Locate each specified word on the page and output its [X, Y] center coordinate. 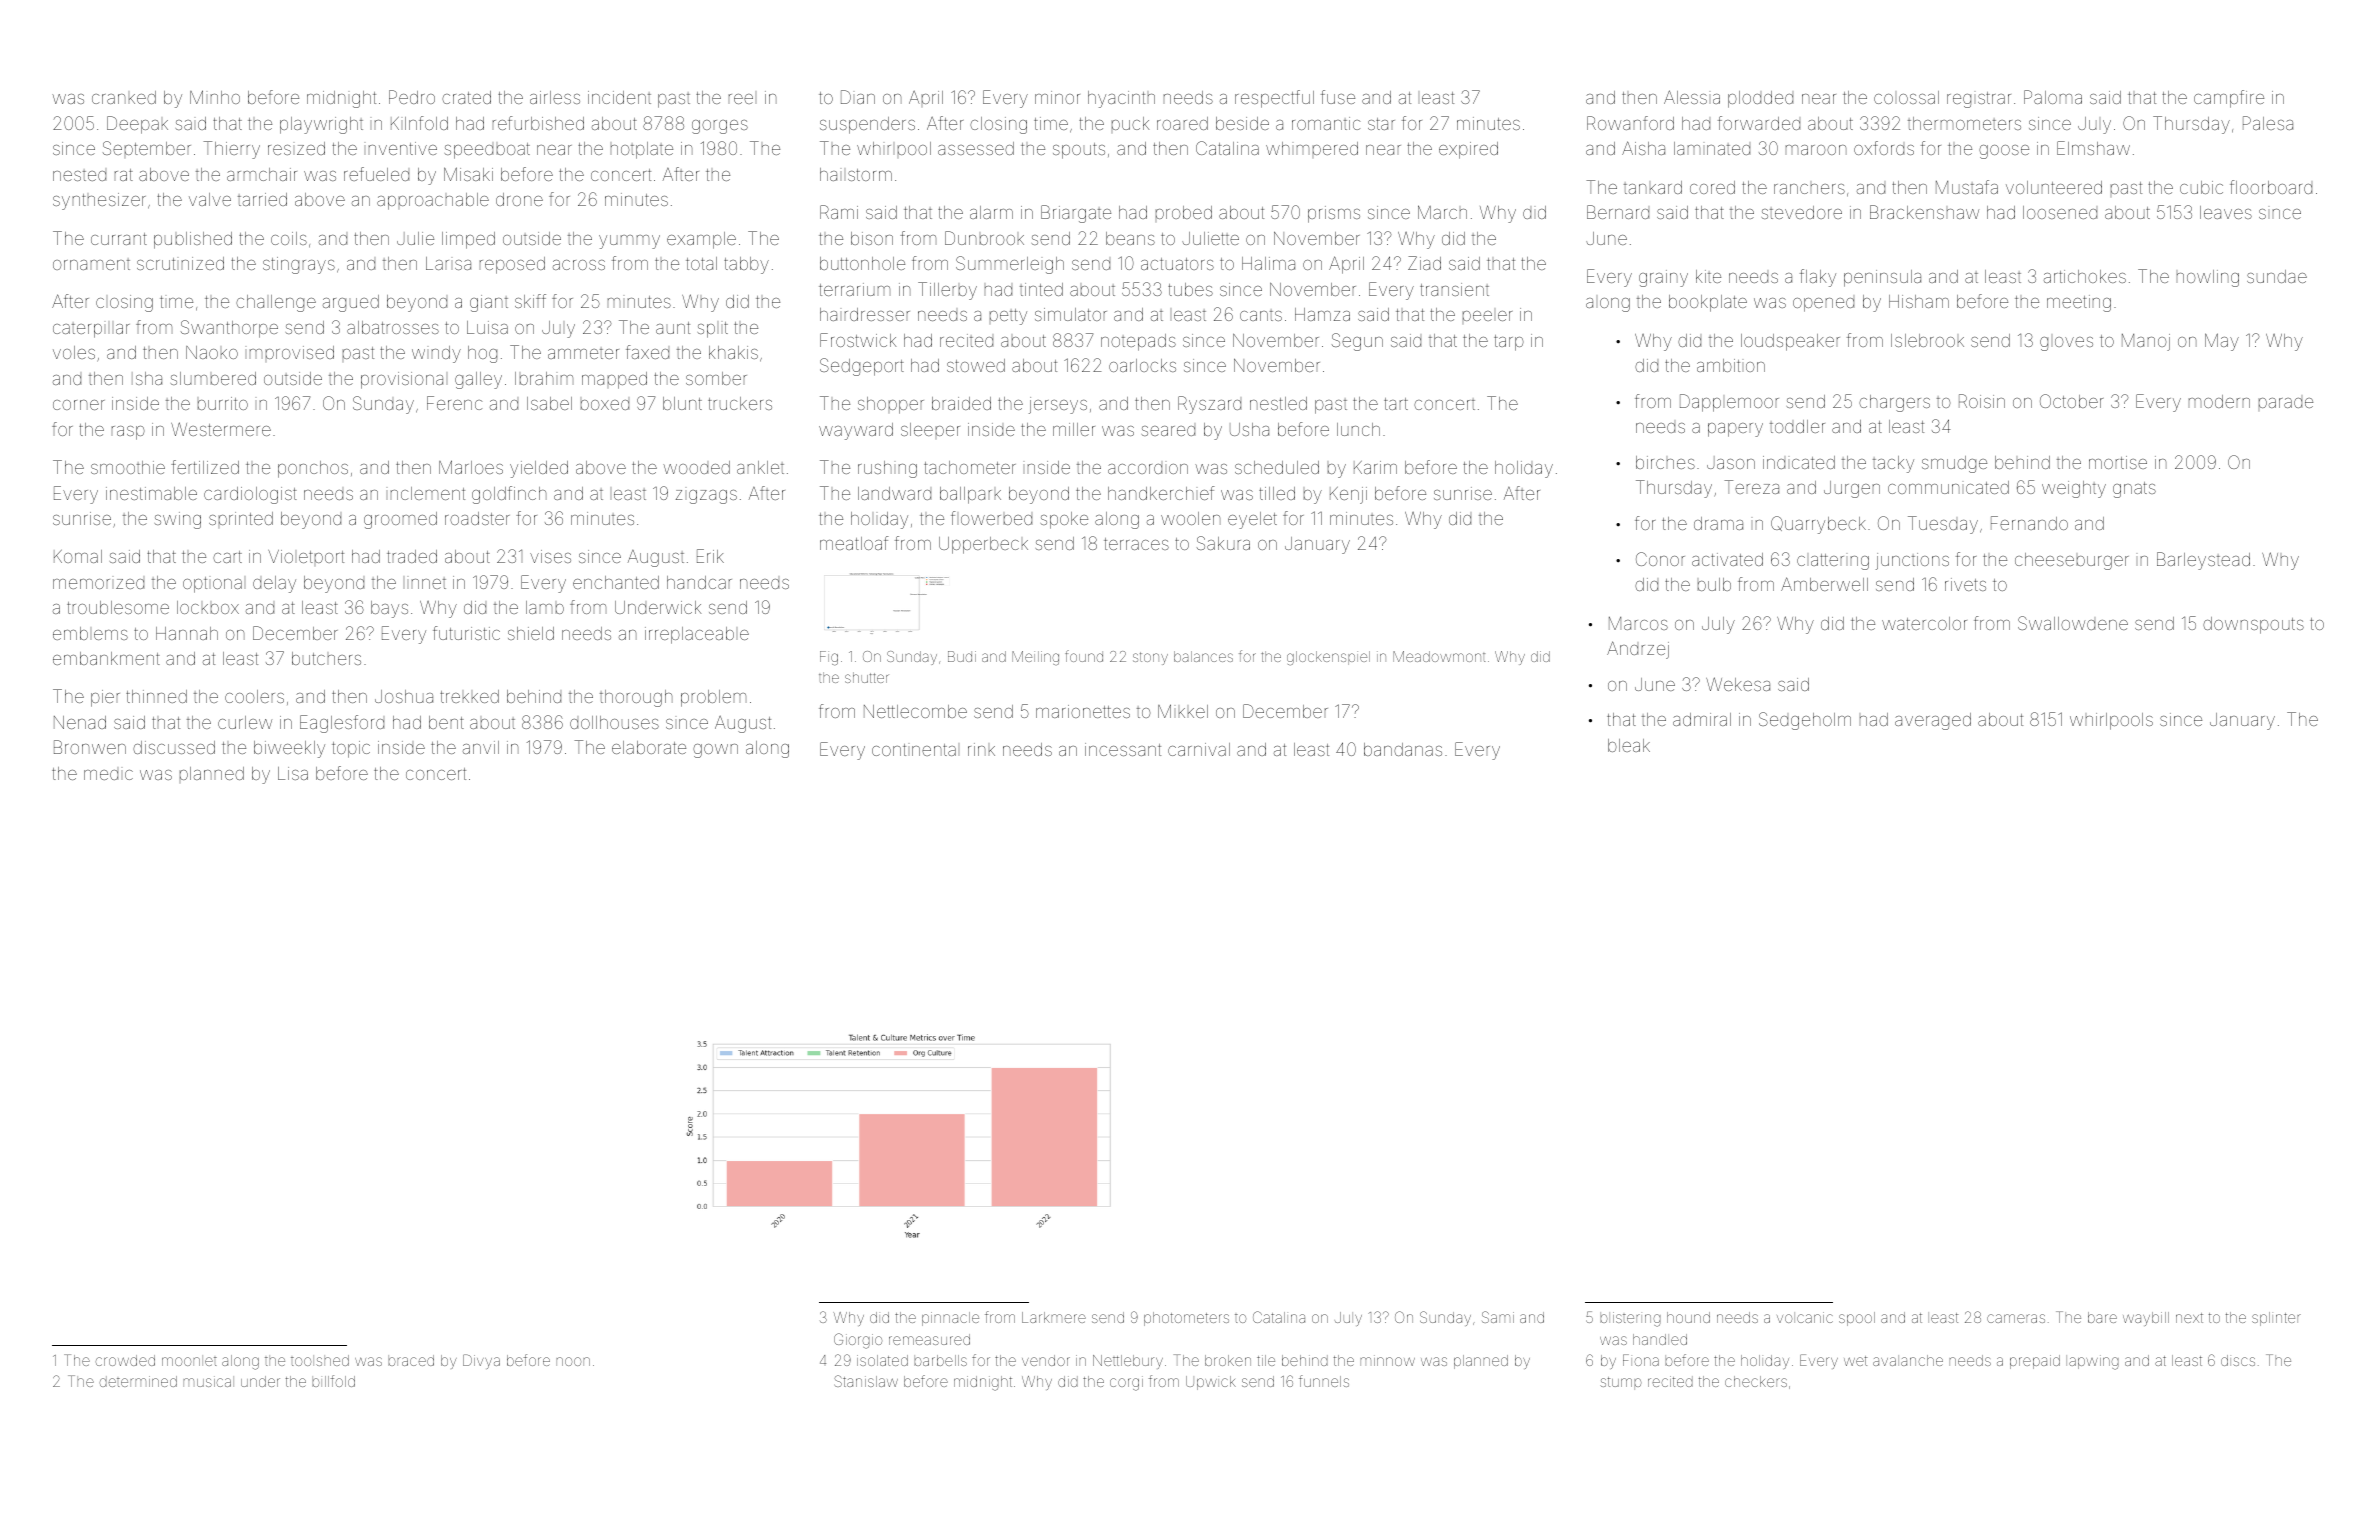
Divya [481, 1361]
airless [555, 97]
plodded [1760, 99]
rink [981, 749]
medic [108, 775]
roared [1182, 123]
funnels [1324, 1381]
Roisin [1982, 401]
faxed [647, 352]
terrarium [854, 289]
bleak [1629, 745]
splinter [2276, 1319]
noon [573, 1361]
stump [1621, 1383]
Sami [1498, 1317]
